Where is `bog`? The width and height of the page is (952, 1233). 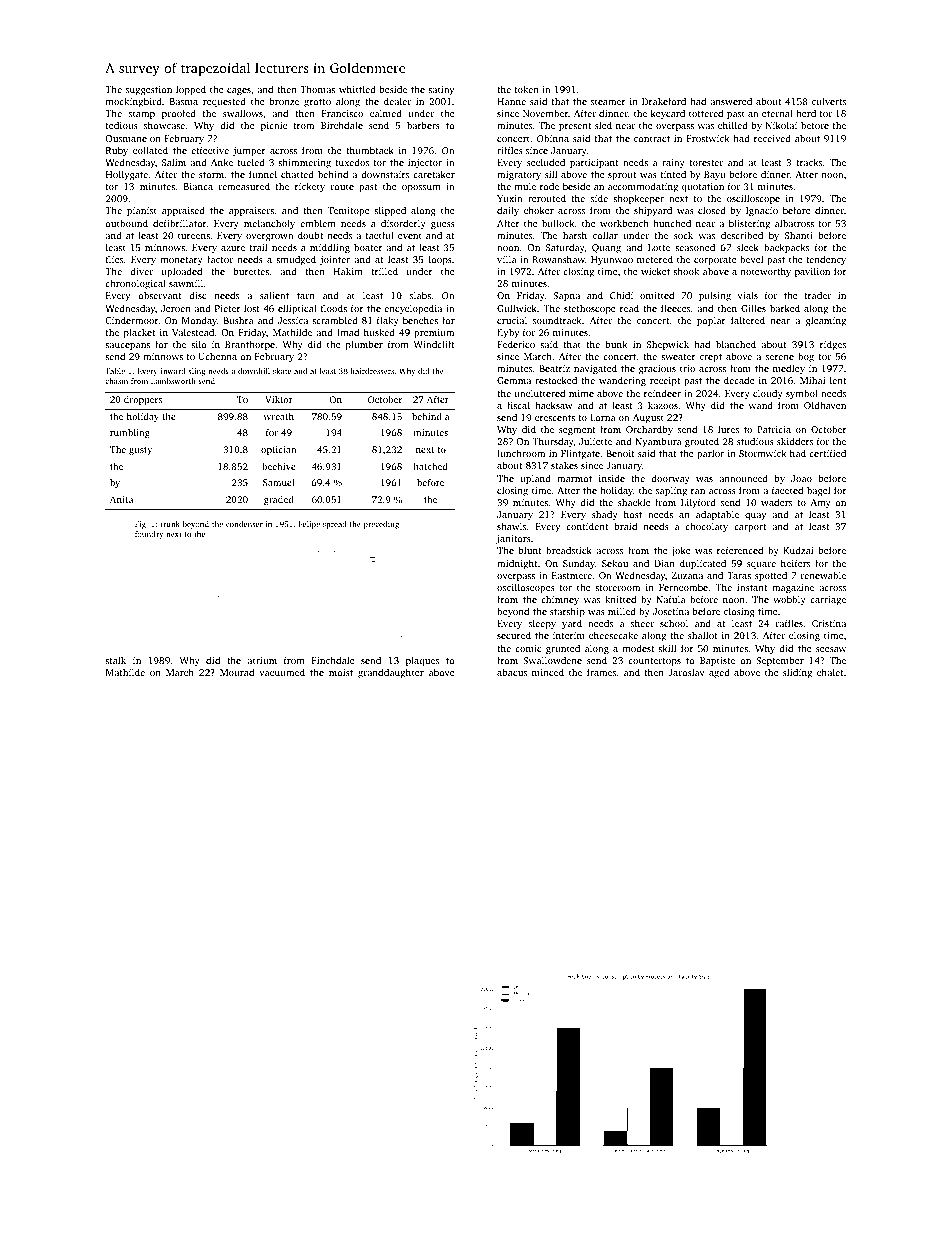 bog is located at coordinates (806, 357).
